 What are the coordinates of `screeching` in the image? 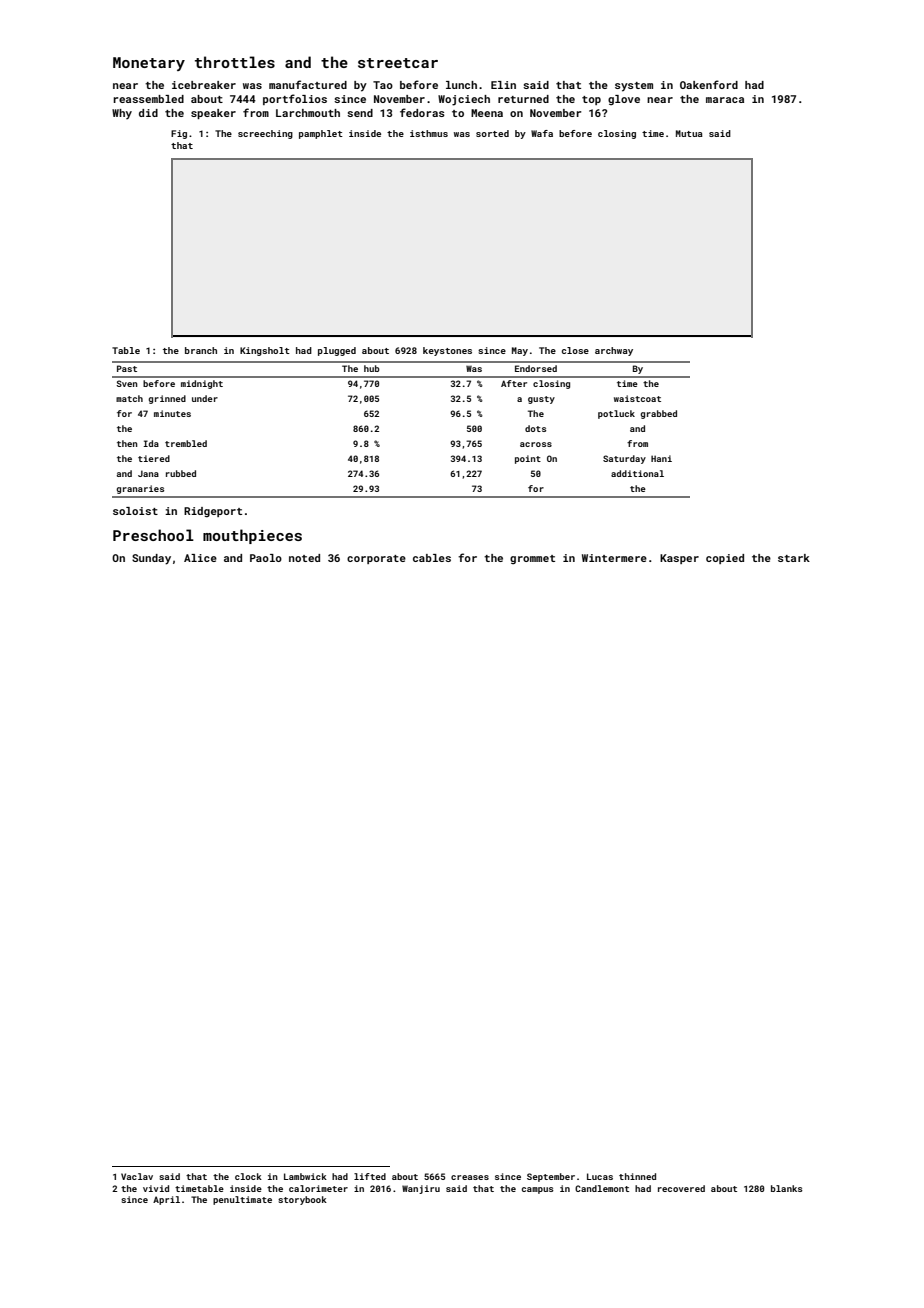 It's located at (265, 134).
